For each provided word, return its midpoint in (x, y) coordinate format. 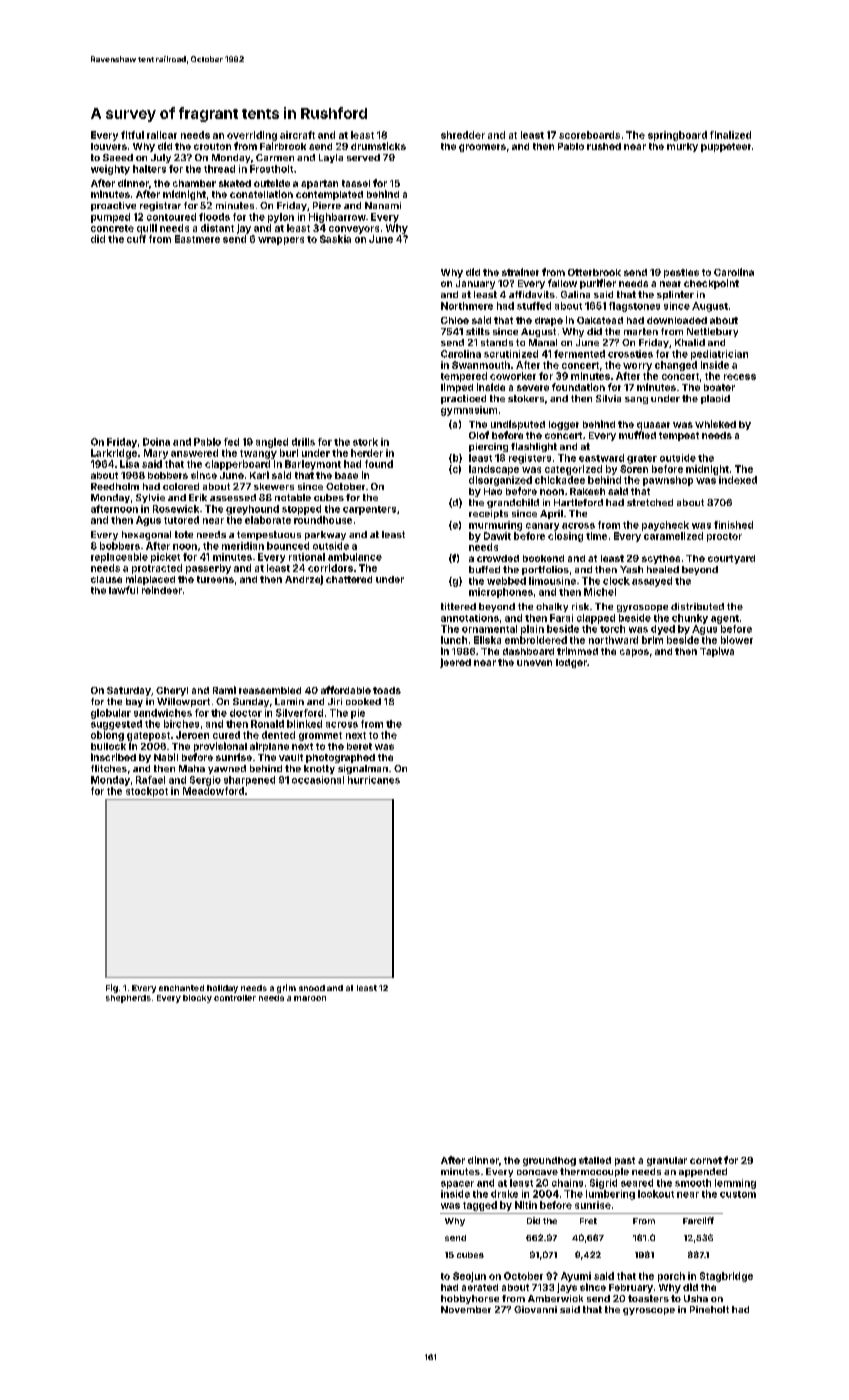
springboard (677, 136)
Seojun (469, 1277)
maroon (310, 998)
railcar (162, 135)
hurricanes (374, 780)
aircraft (297, 135)
